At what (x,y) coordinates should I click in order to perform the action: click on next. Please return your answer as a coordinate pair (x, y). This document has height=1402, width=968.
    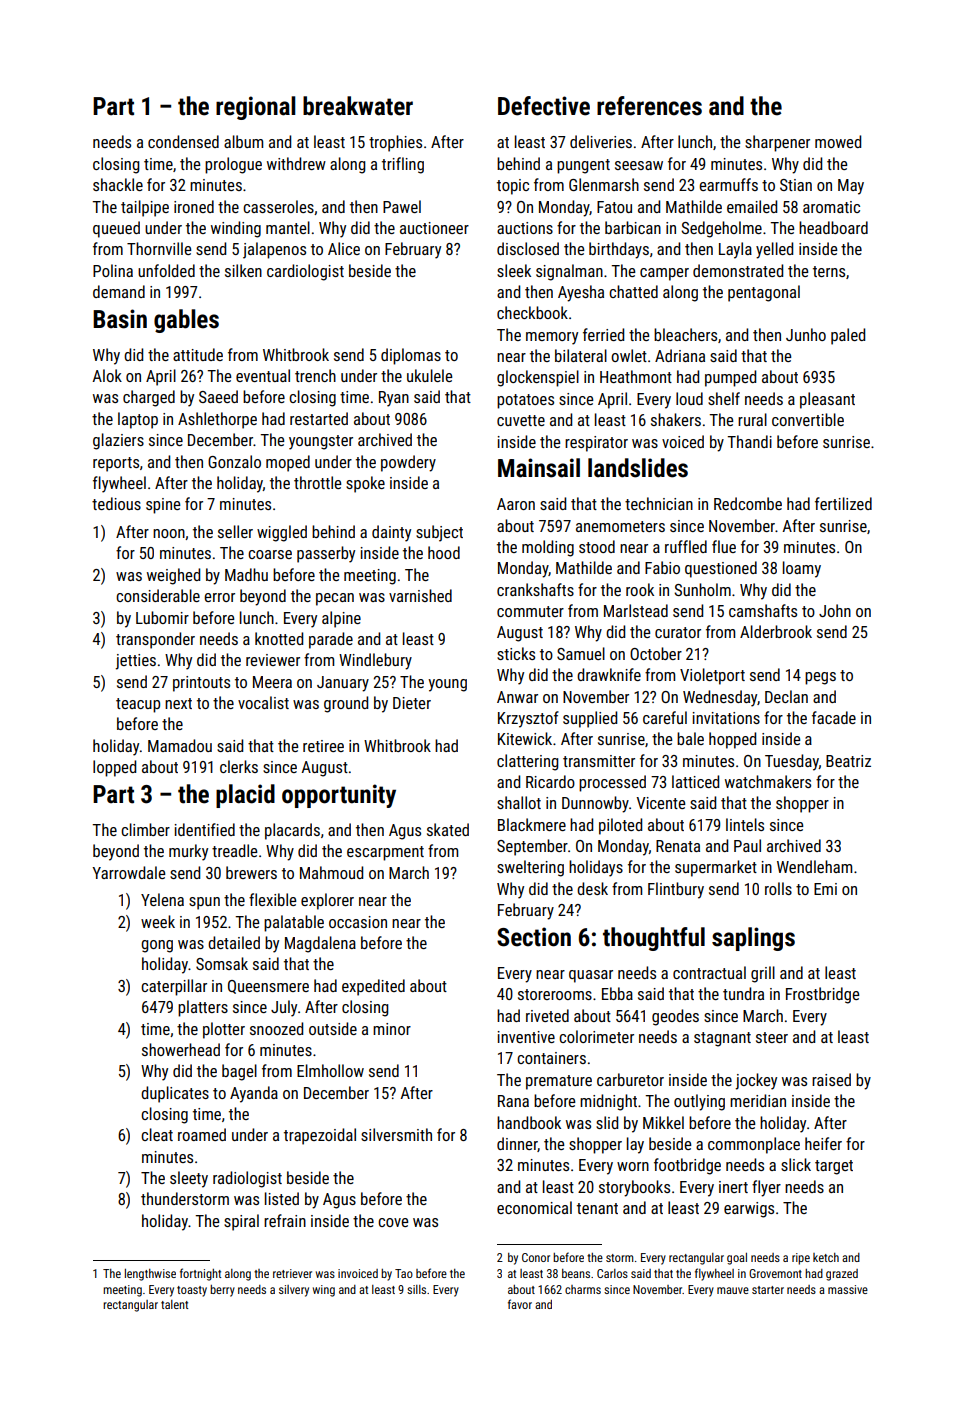
    Looking at the image, I should click on (178, 703).
